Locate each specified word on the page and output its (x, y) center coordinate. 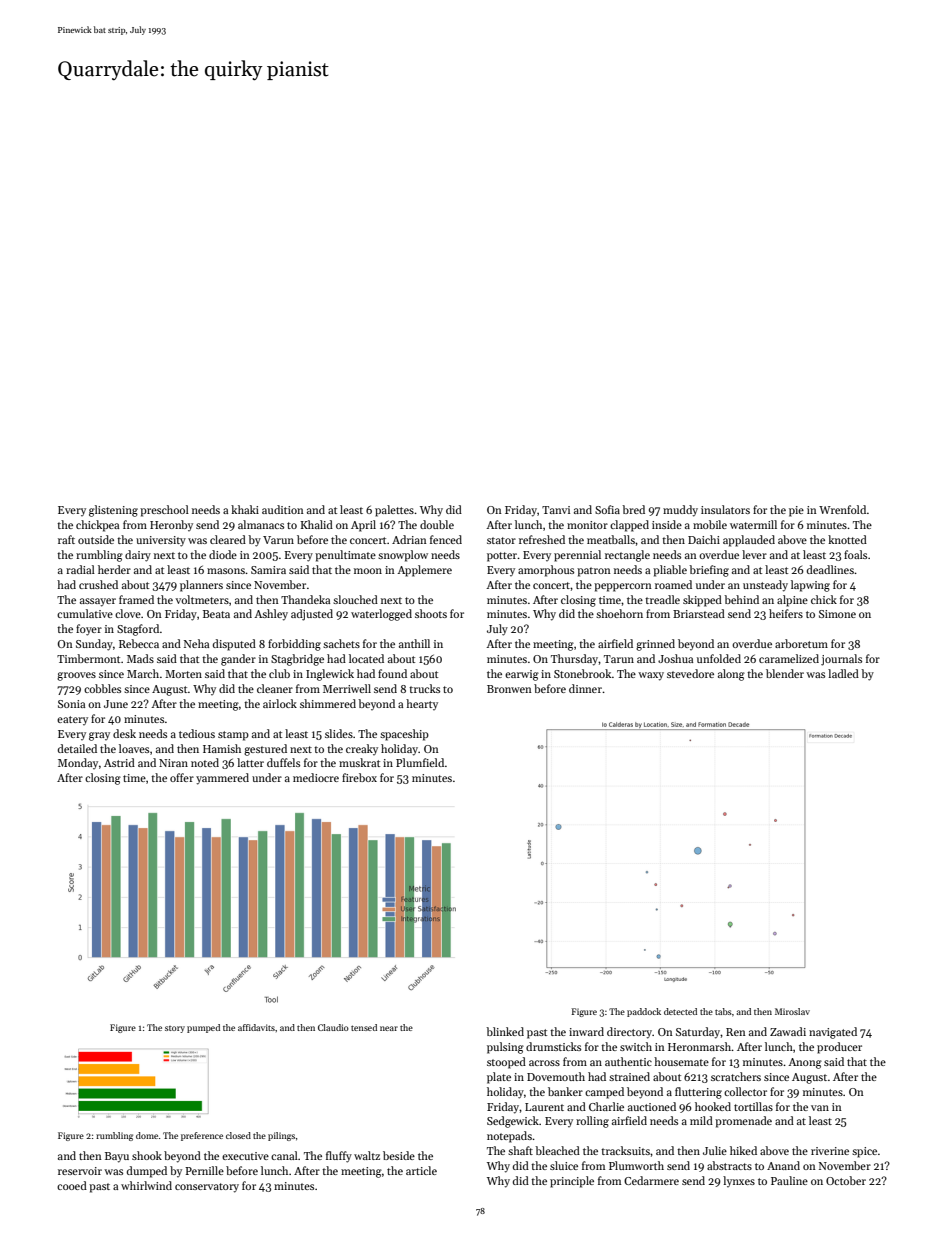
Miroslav (792, 1011)
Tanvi (556, 510)
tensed (364, 1027)
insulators (725, 509)
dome (147, 1135)
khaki (245, 509)
